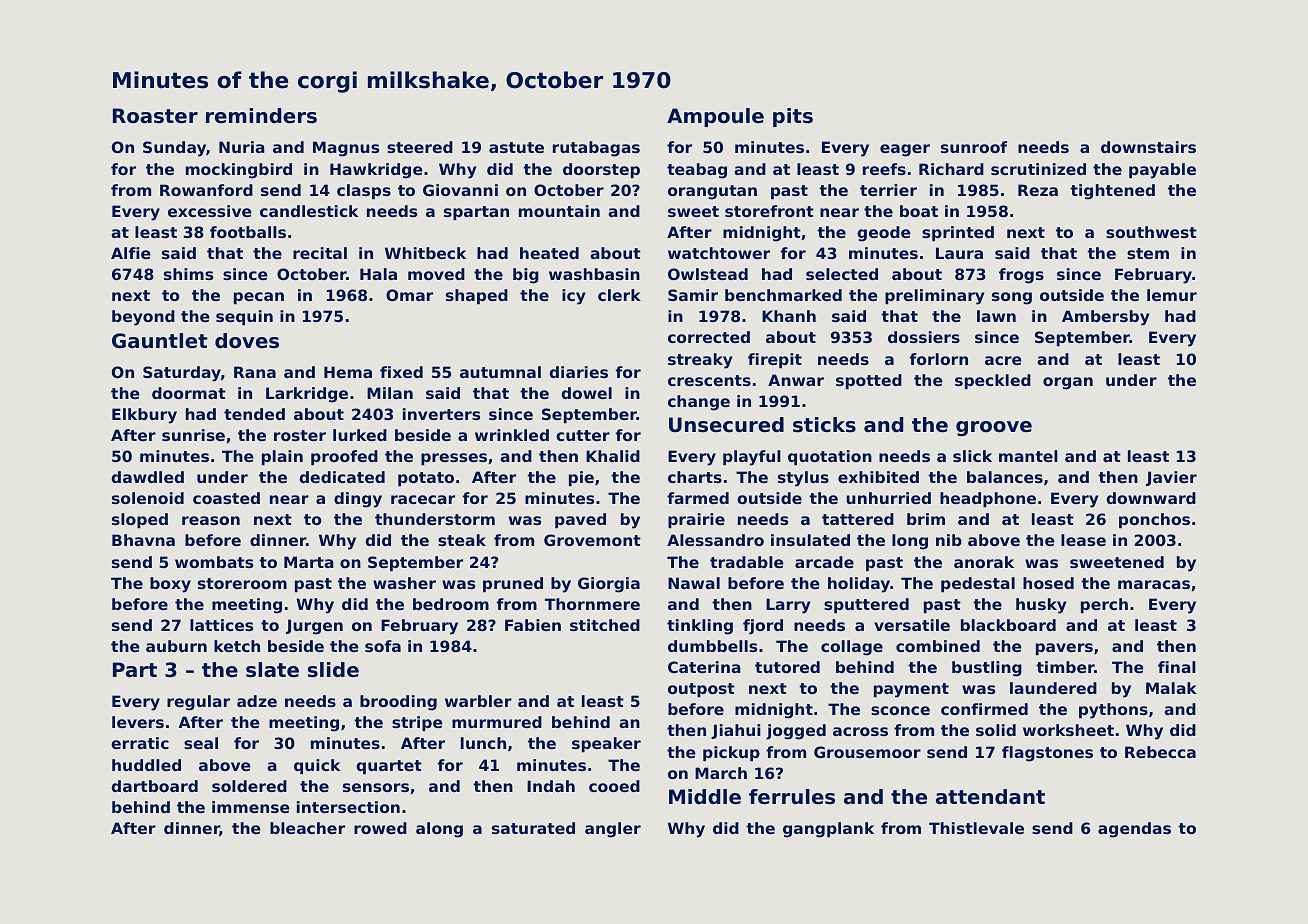  Describe the element at coordinates (380, 828) in the page. I see `rowed` at that location.
